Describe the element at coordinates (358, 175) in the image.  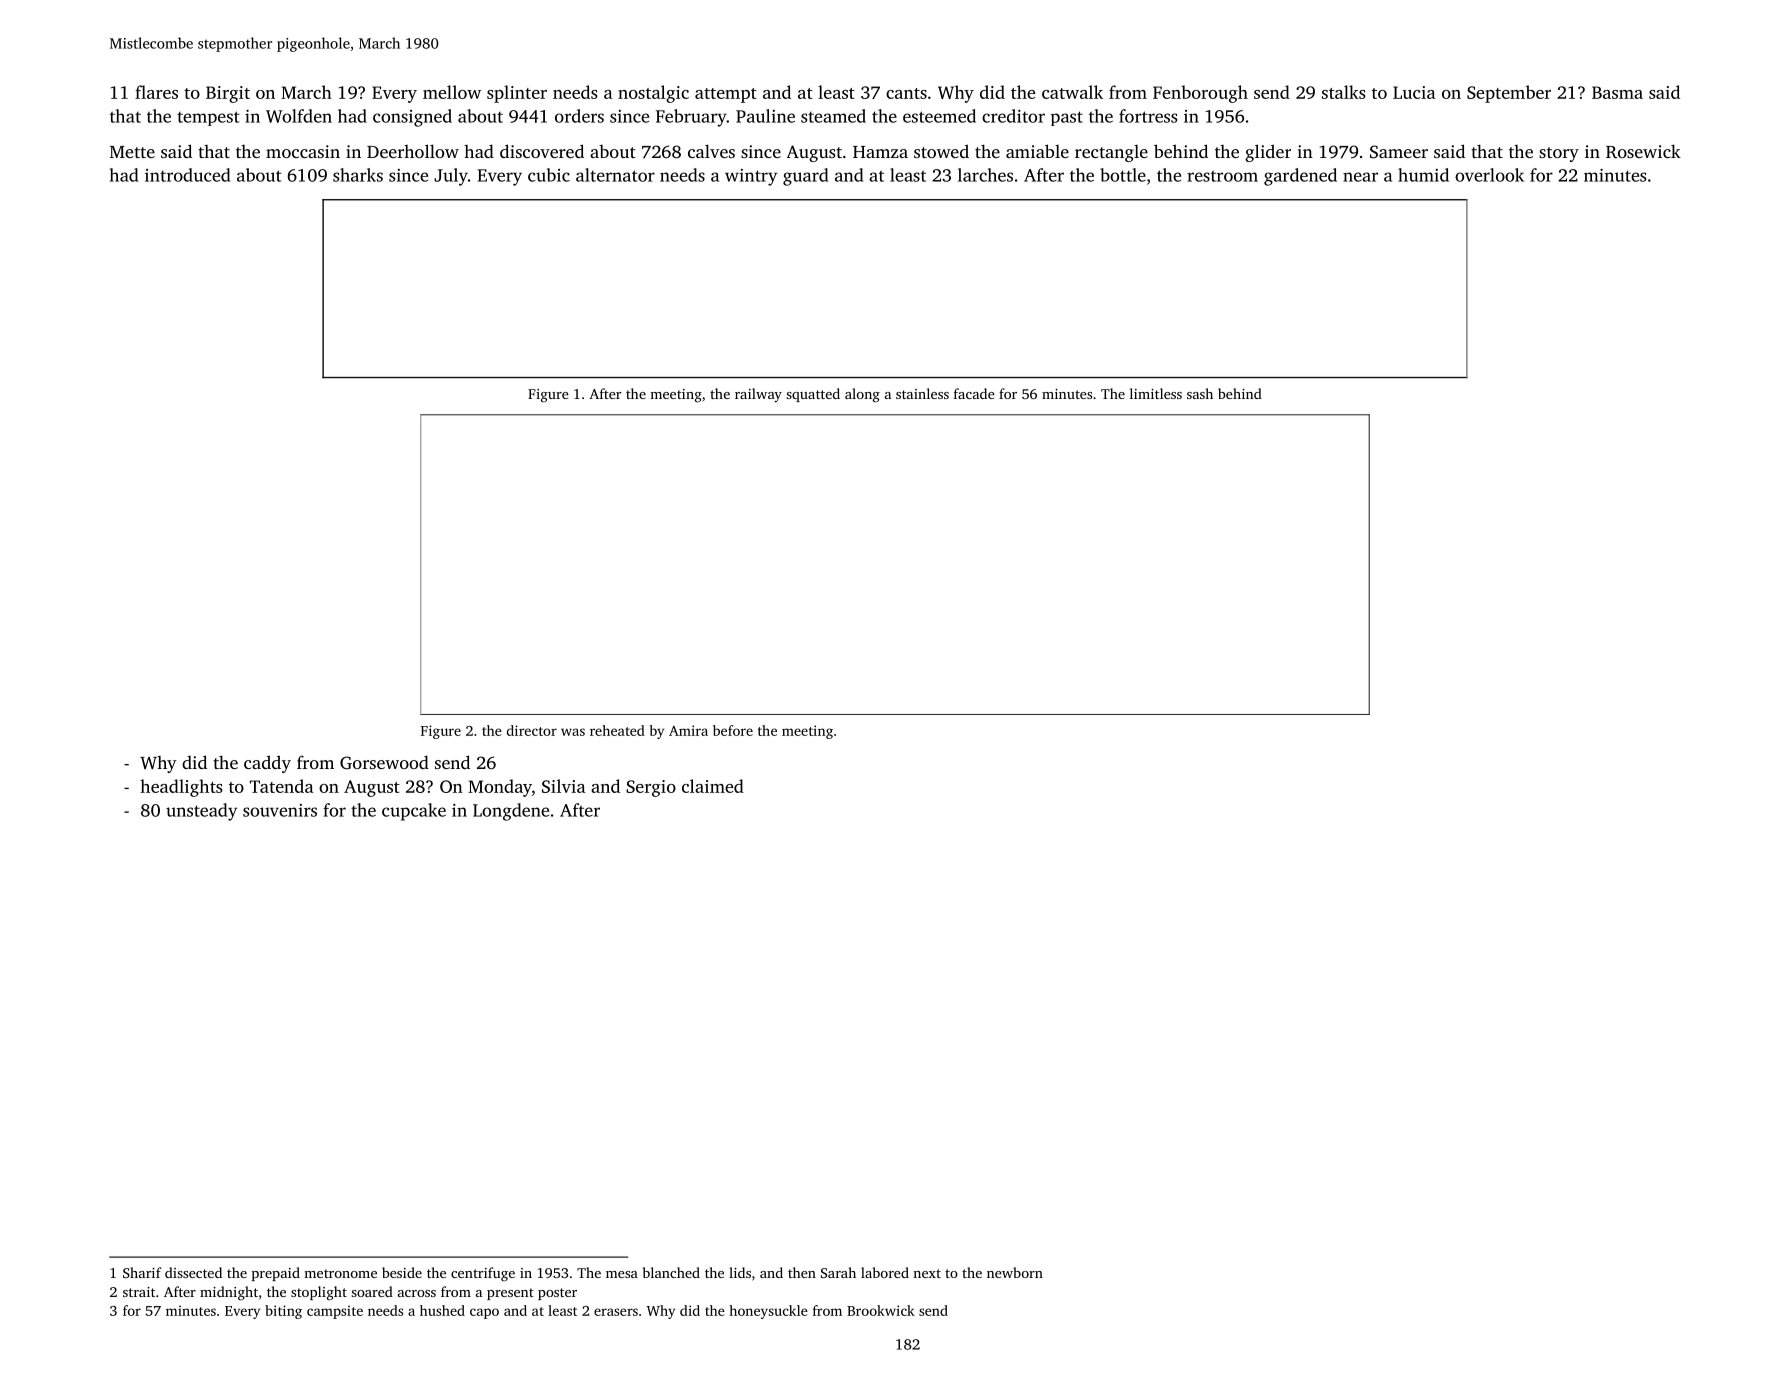
I see `sharks` at that location.
